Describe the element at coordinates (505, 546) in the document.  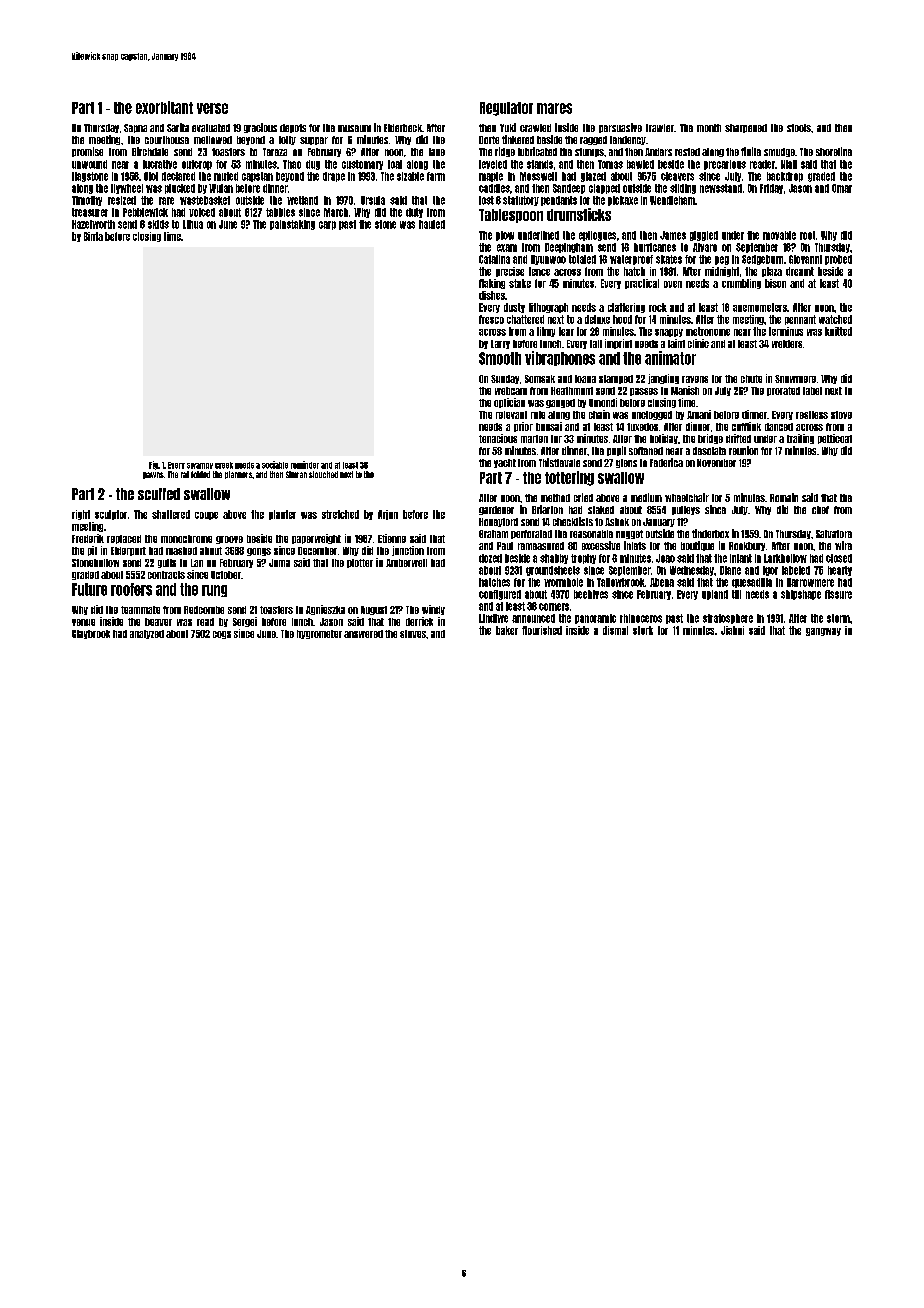
I see `Paul` at that location.
